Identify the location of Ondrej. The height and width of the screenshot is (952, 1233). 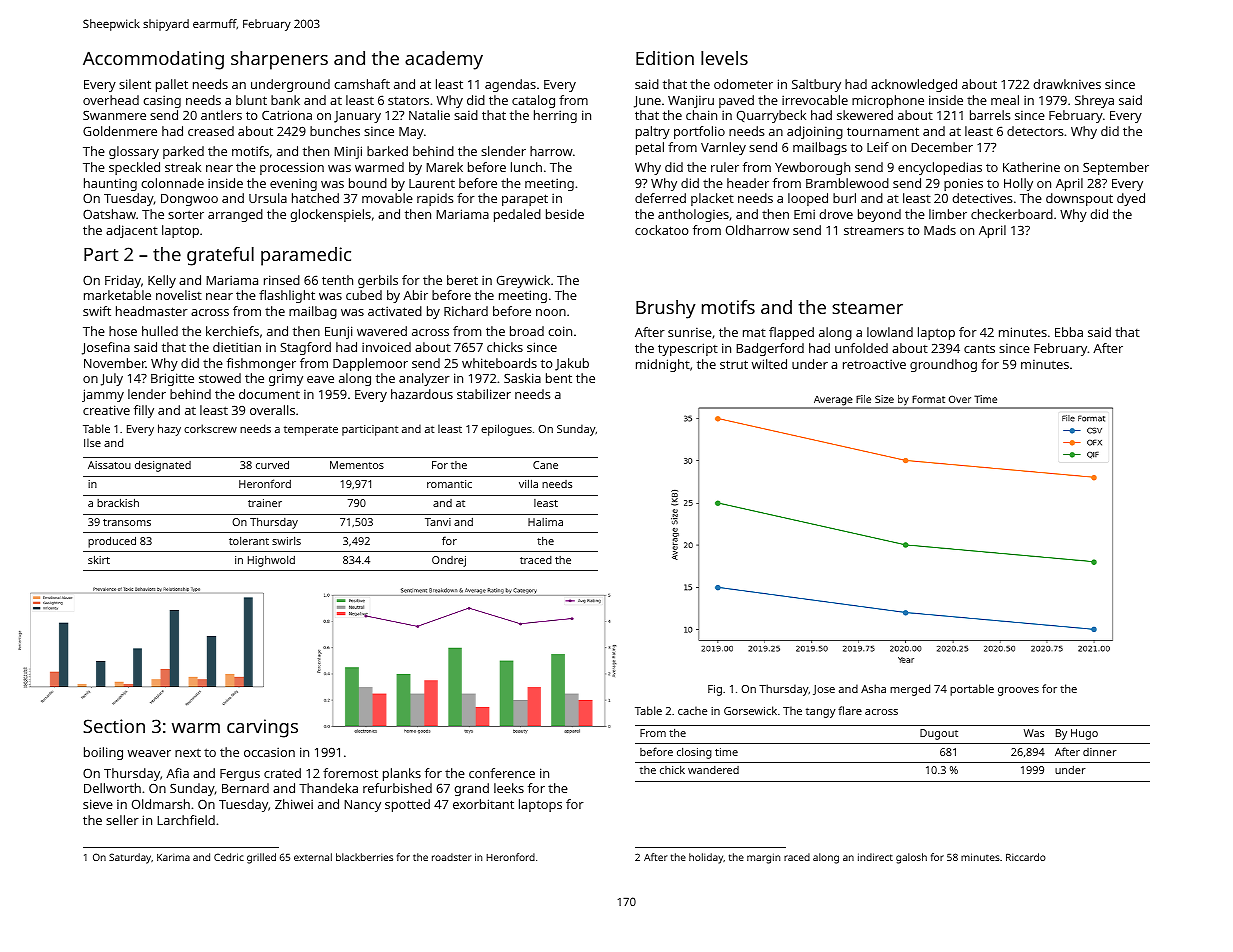
(449, 561).
